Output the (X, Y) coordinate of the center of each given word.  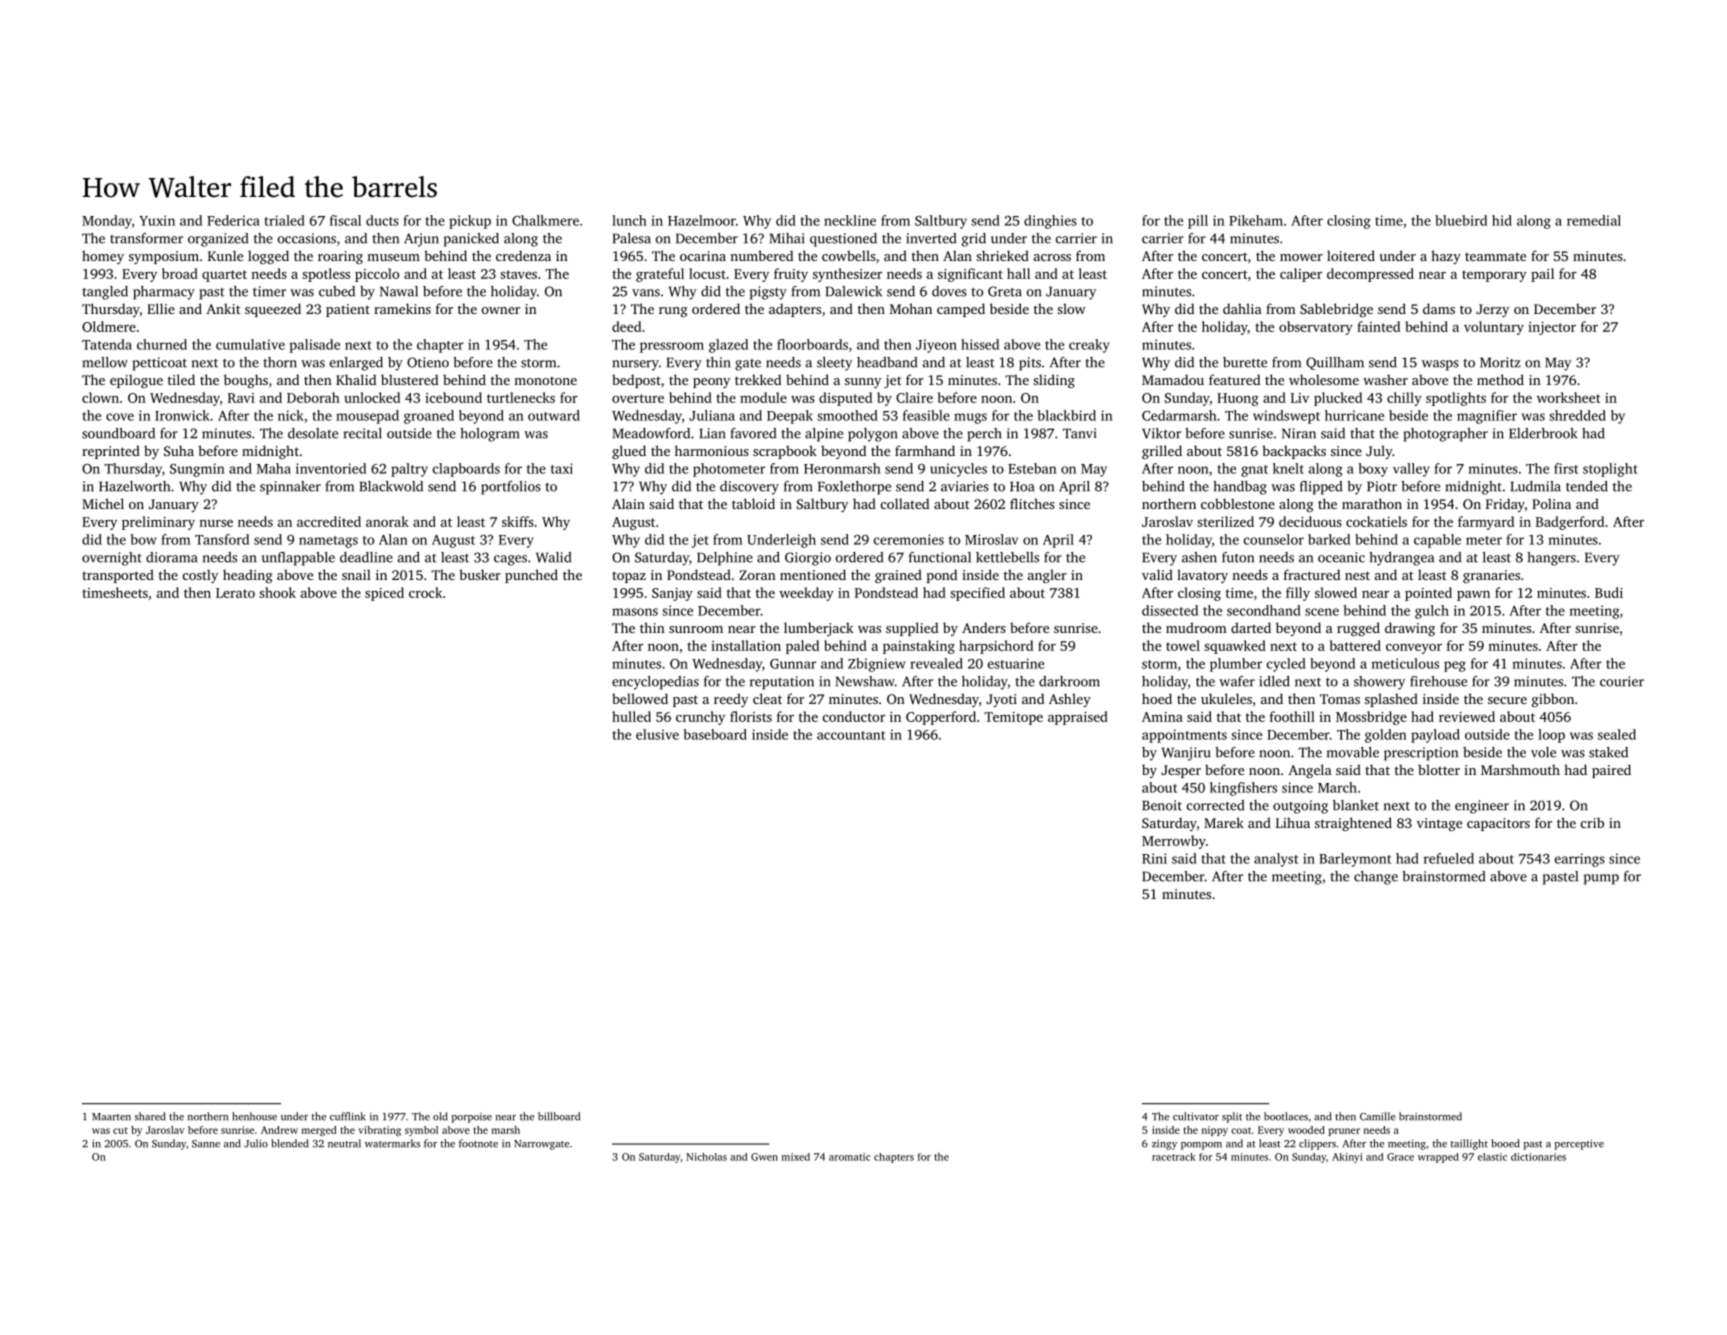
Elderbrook (1543, 433)
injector (1552, 328)
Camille (1378, 1116)
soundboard (118, 433)
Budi (1609, 592)
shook (277, 592)
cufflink (348, 1116)
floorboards (812, 344)
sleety (834, 364)
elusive (657, 734)
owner (501, 310)
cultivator (1196, 1116)
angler (1047, 576)
